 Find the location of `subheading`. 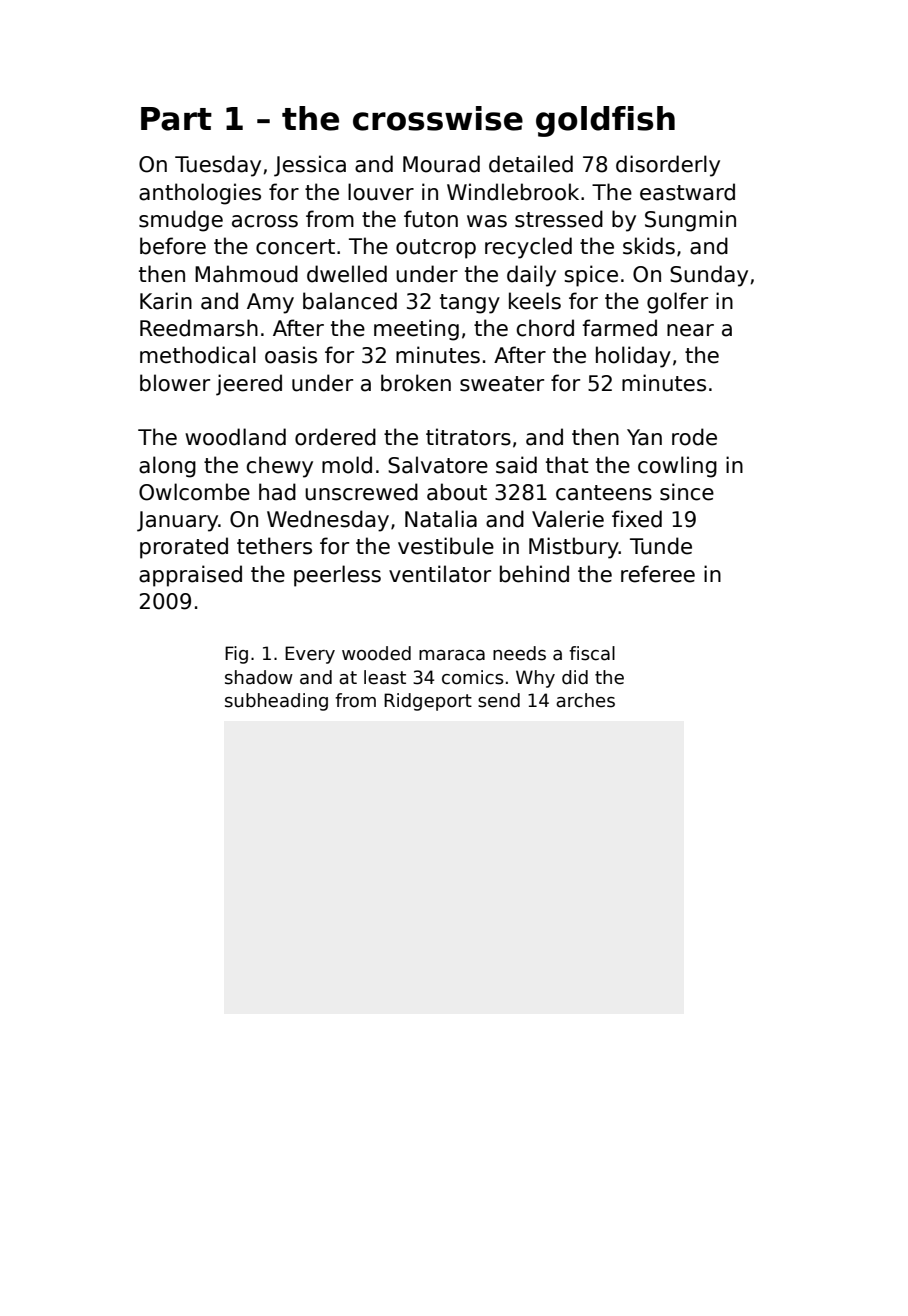

subheading is located at coordinates (276, 702).
